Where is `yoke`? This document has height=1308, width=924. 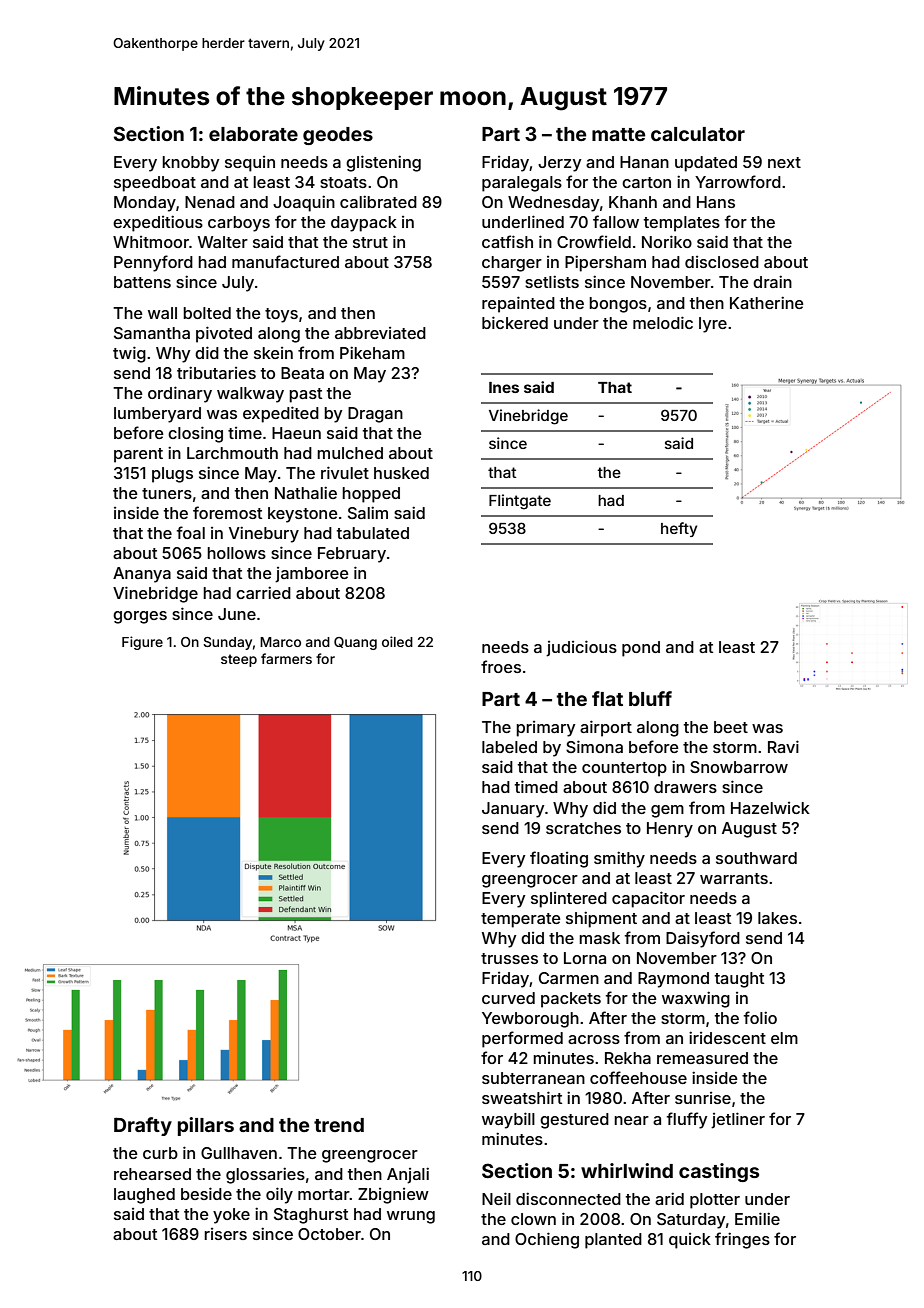 yoke is located at coordinates (231, 1216).
